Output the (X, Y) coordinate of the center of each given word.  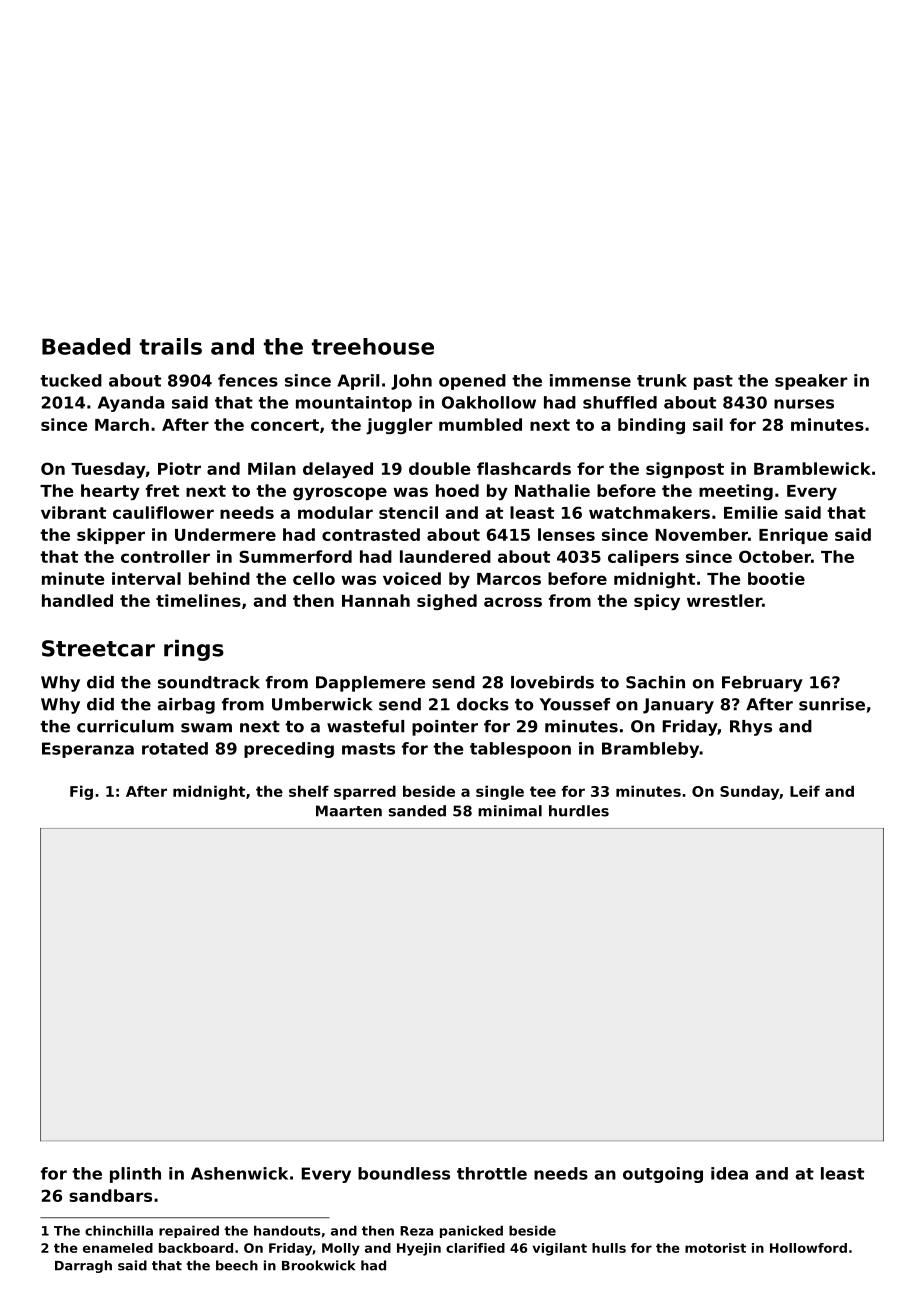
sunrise (832, 704)
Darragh (83, 1266)
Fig (81, 792)
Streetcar (98, 648)
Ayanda (131, 404)
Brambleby (650, 750)
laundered (445, 556)
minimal (510, 811)
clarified (475, 1248)
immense (590, 380)
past (713, 382)
